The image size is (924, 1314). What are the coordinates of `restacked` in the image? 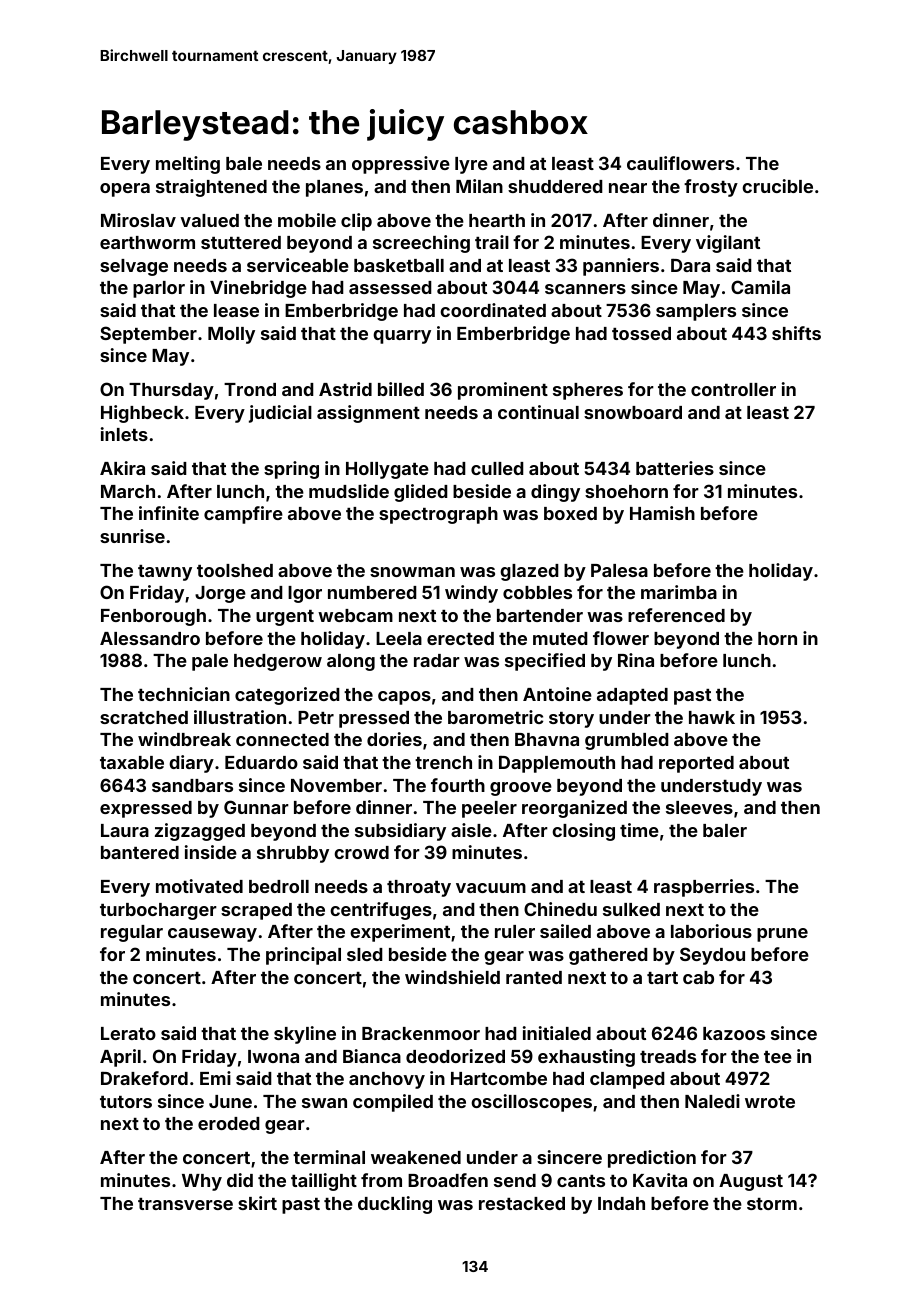 It's located at (522, 1203).
